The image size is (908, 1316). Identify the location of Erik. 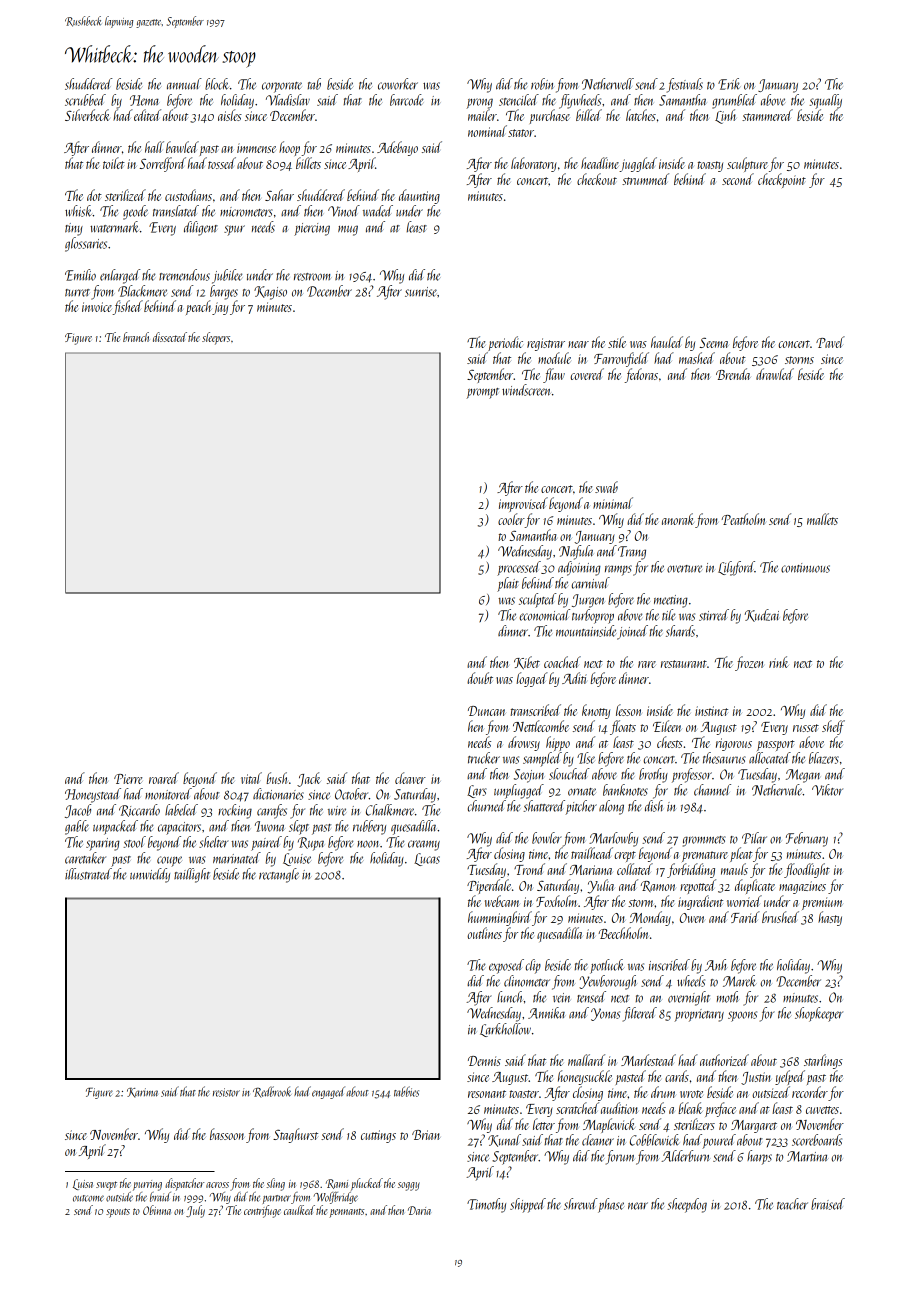
(729, 84).
